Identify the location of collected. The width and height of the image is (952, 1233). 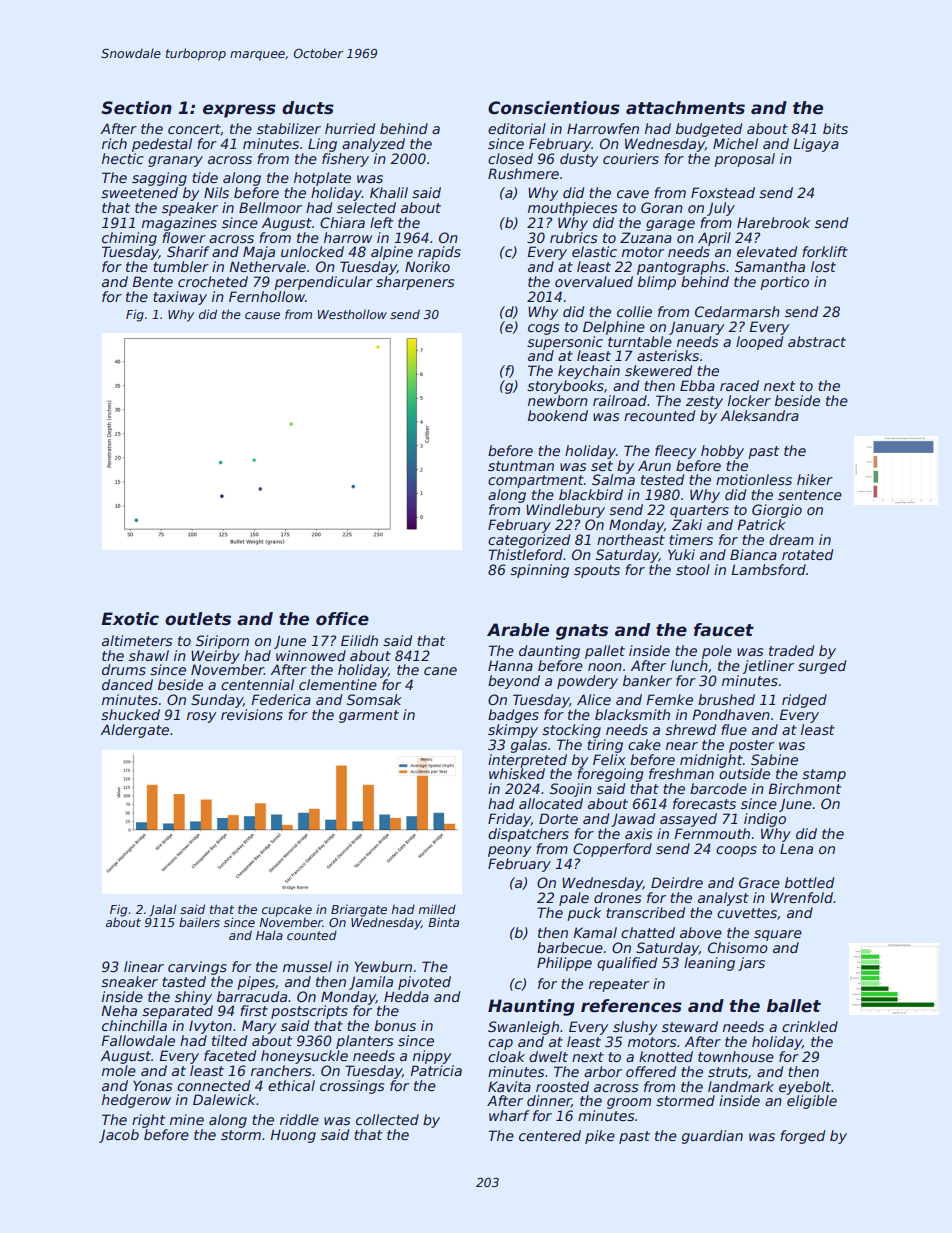
(387, 1119).
